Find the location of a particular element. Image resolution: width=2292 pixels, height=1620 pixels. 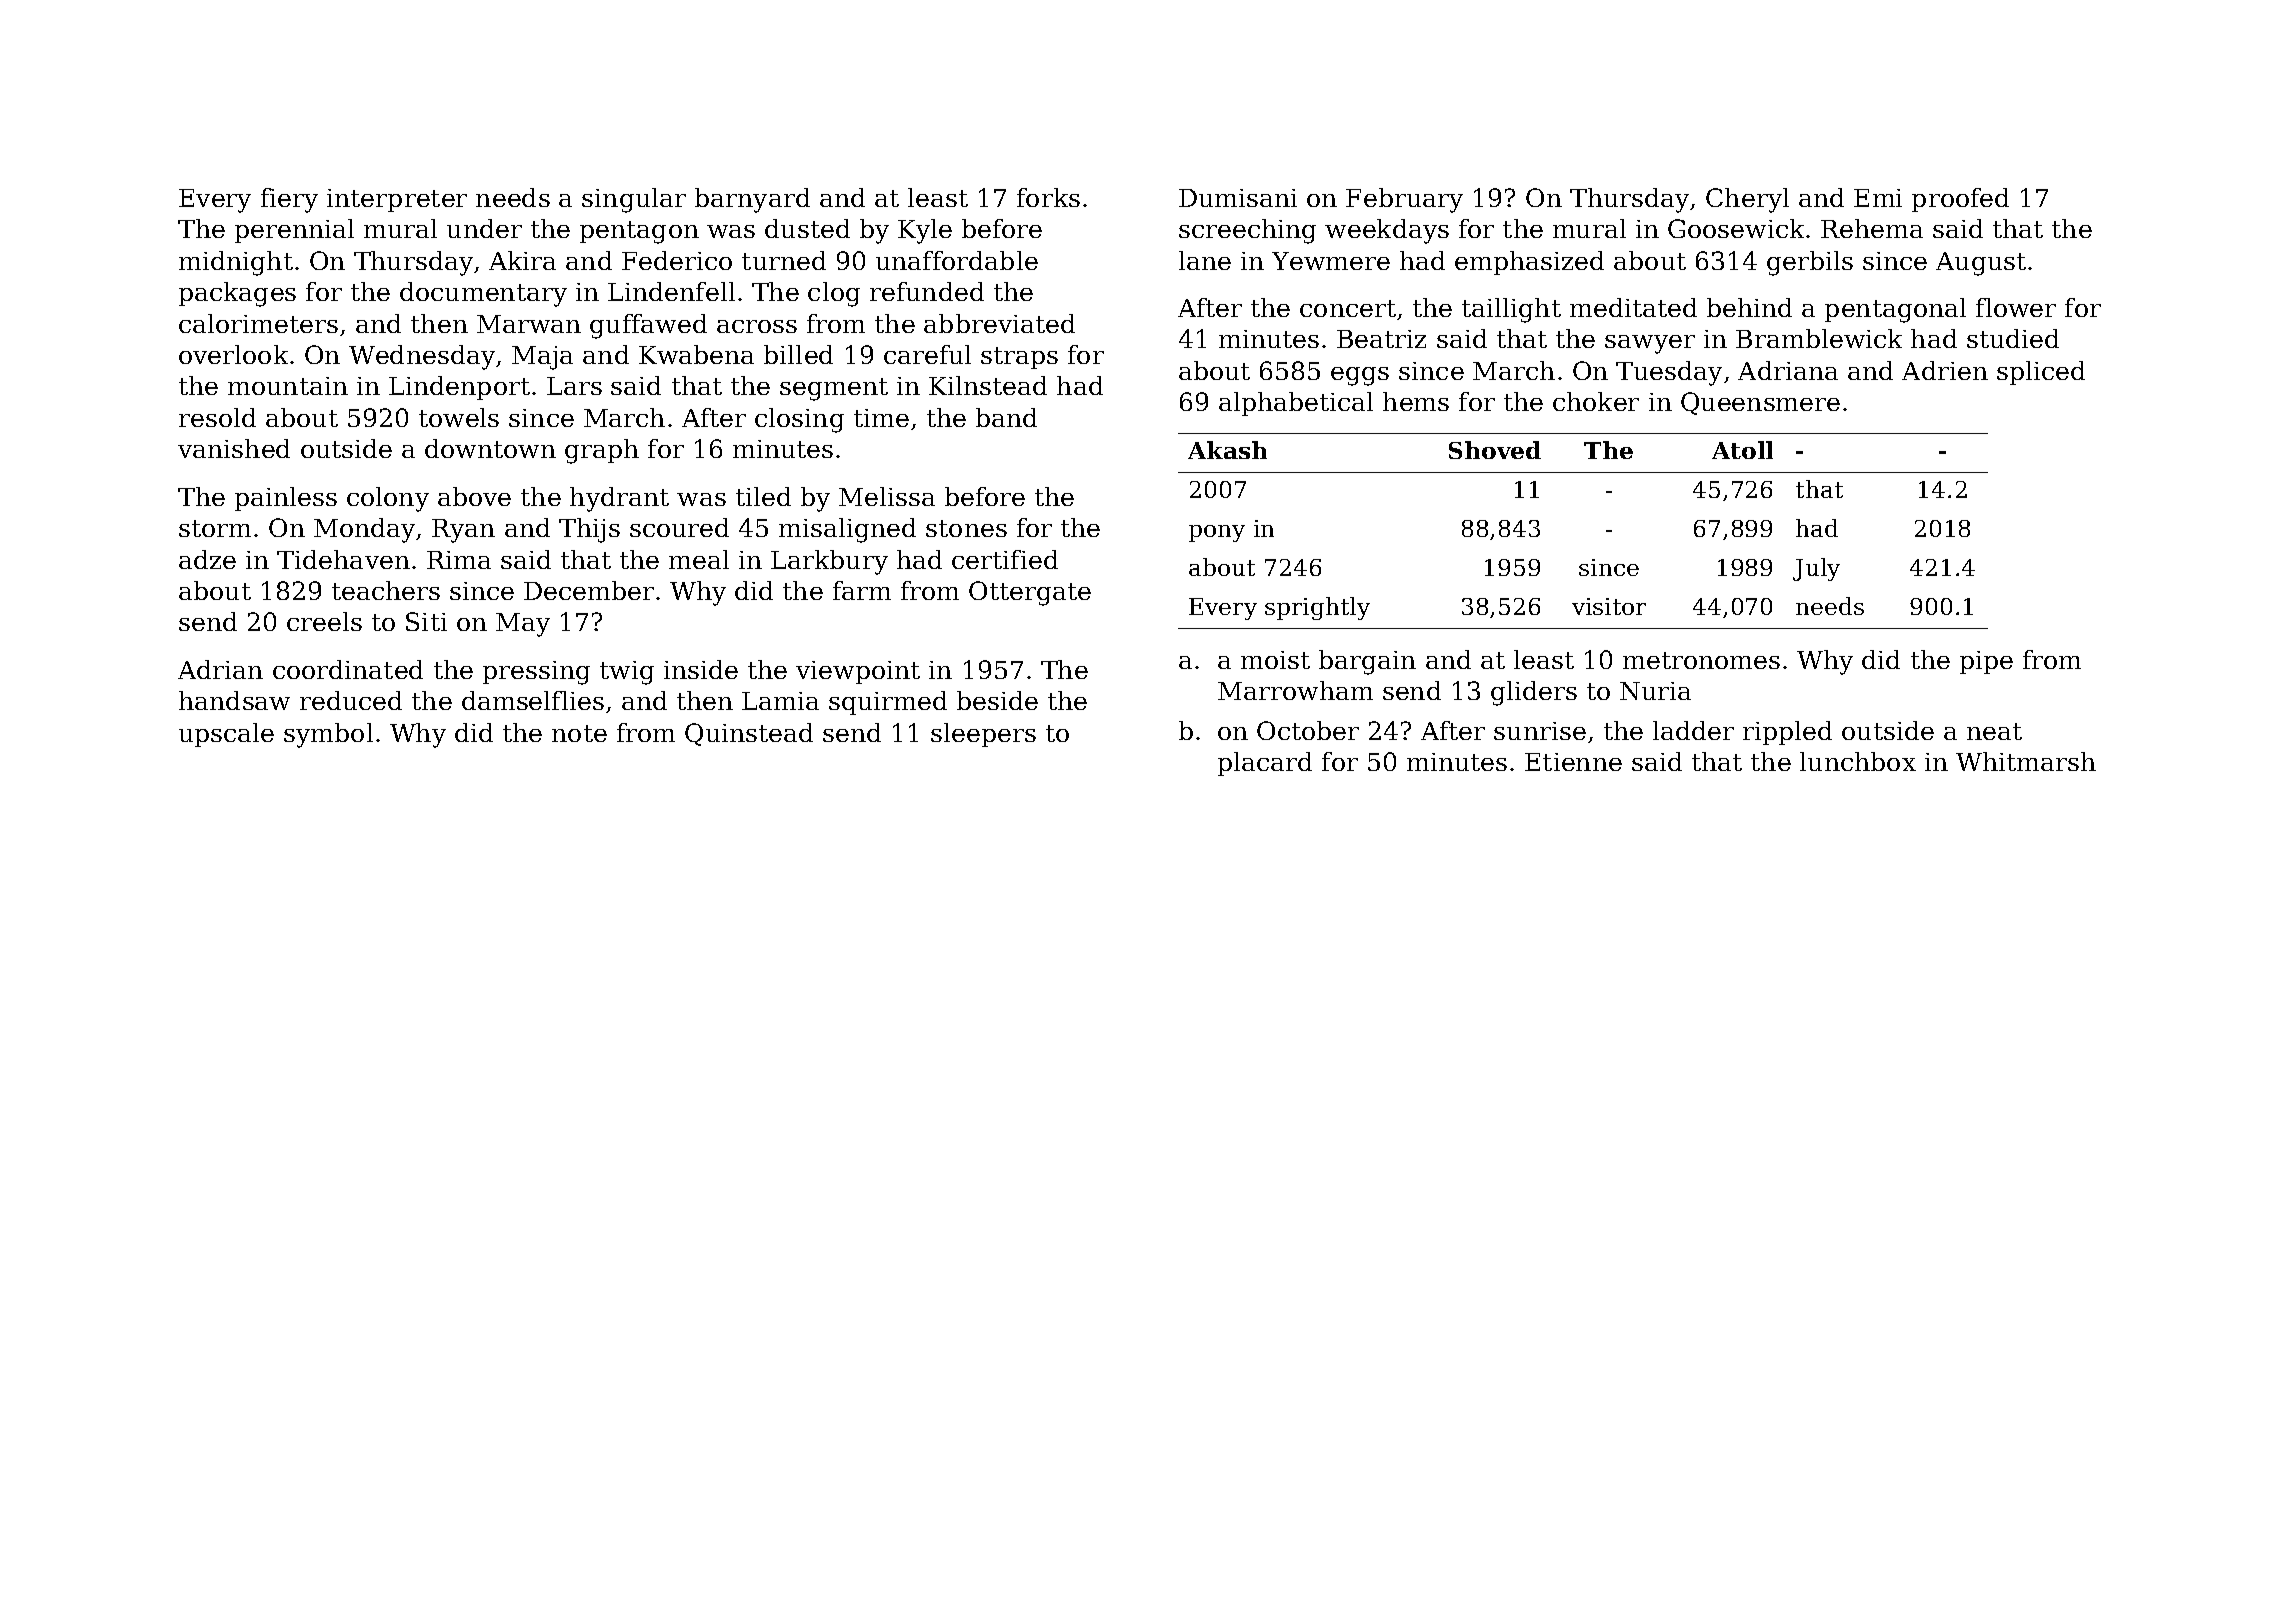

Ottergate is located at coordinates (1030, 593).
